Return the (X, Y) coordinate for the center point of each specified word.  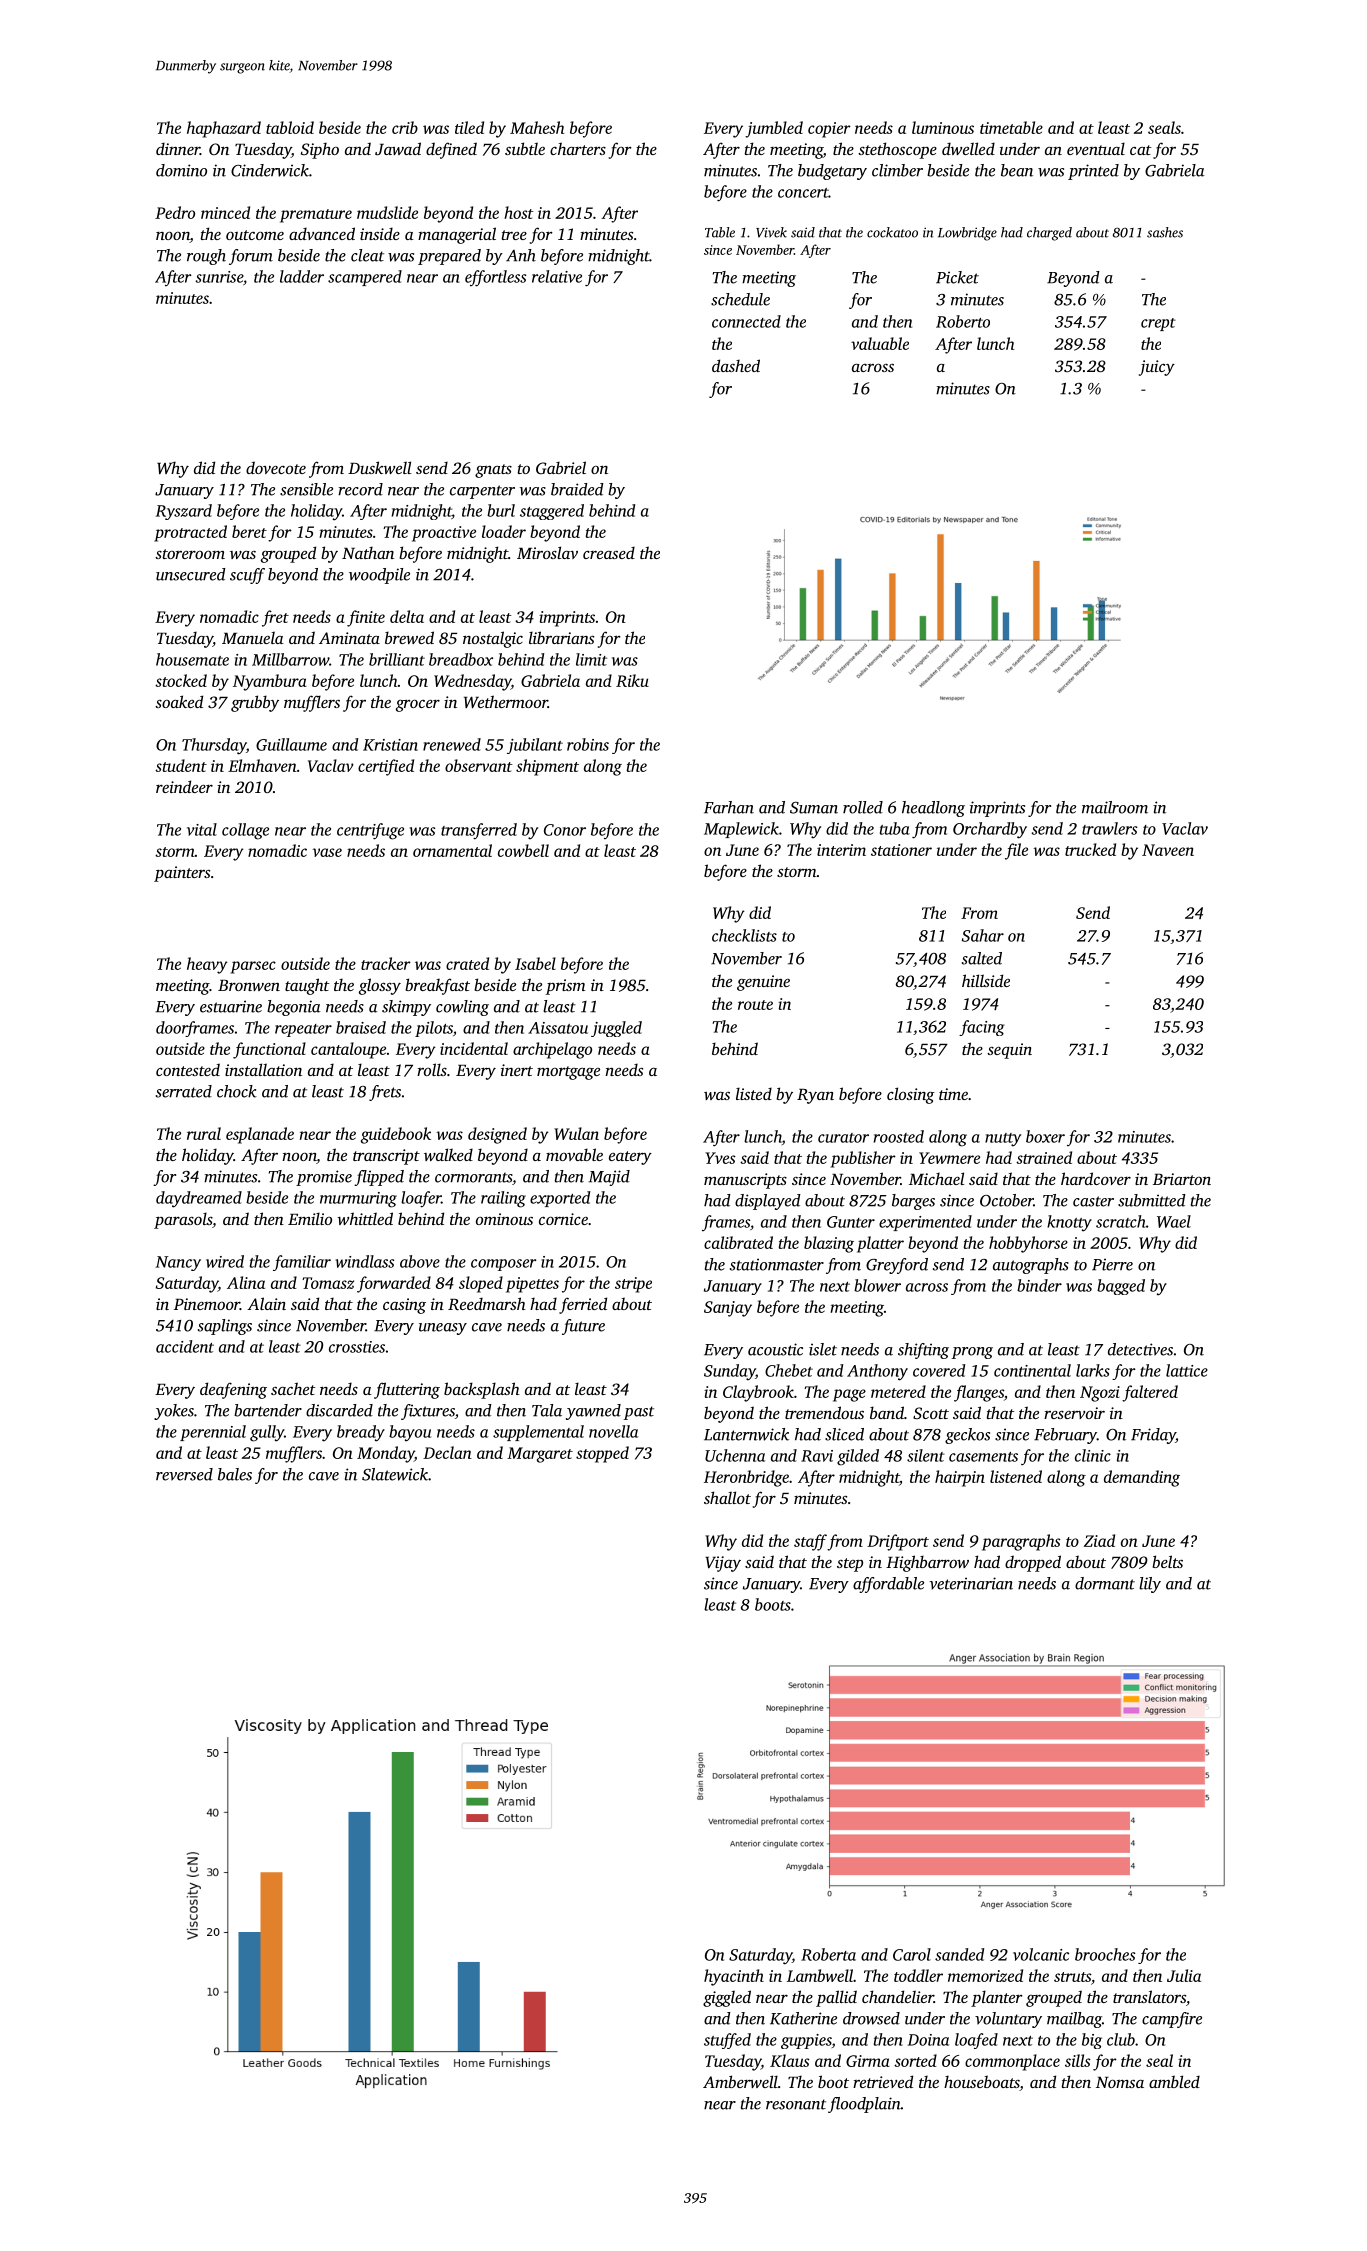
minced (225, 212)
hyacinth (734, 1977)
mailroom (1115, 807)
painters (182, 874)
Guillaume (291, 744)
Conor (565, 830)
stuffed (727, 2041)
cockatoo (892, 232)
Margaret (540, 1455)
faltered (1150, 1393)
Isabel (535, 963)
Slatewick (395, 1474)
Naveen (1168, 850)
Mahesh (537, 127)
